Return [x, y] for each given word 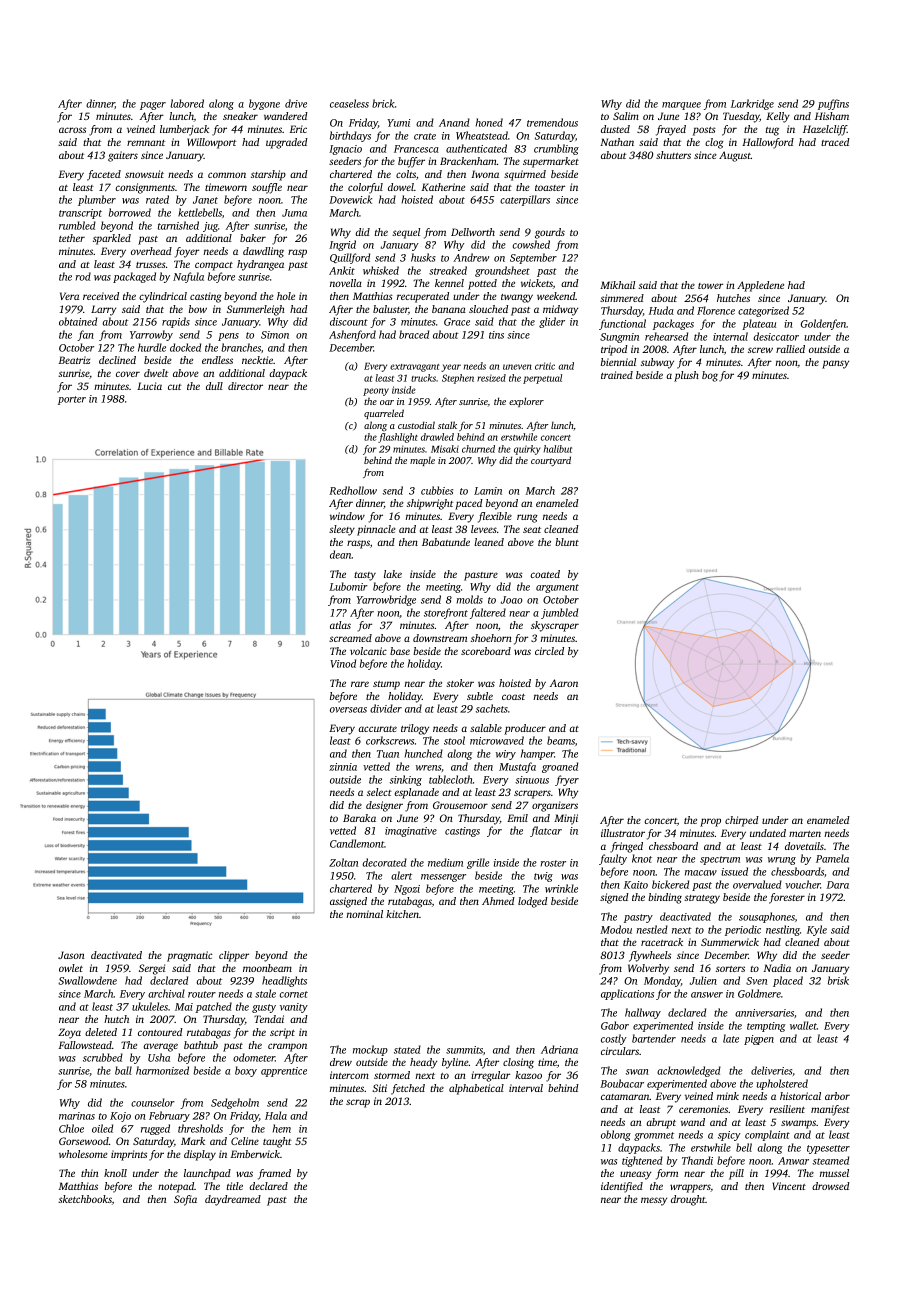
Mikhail [617, 285]
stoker [460, 683]
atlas [340, 625]
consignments [145, 188]
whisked [381, 270]
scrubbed [103, 1057]
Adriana [559, 1049]
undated [768, 833]
